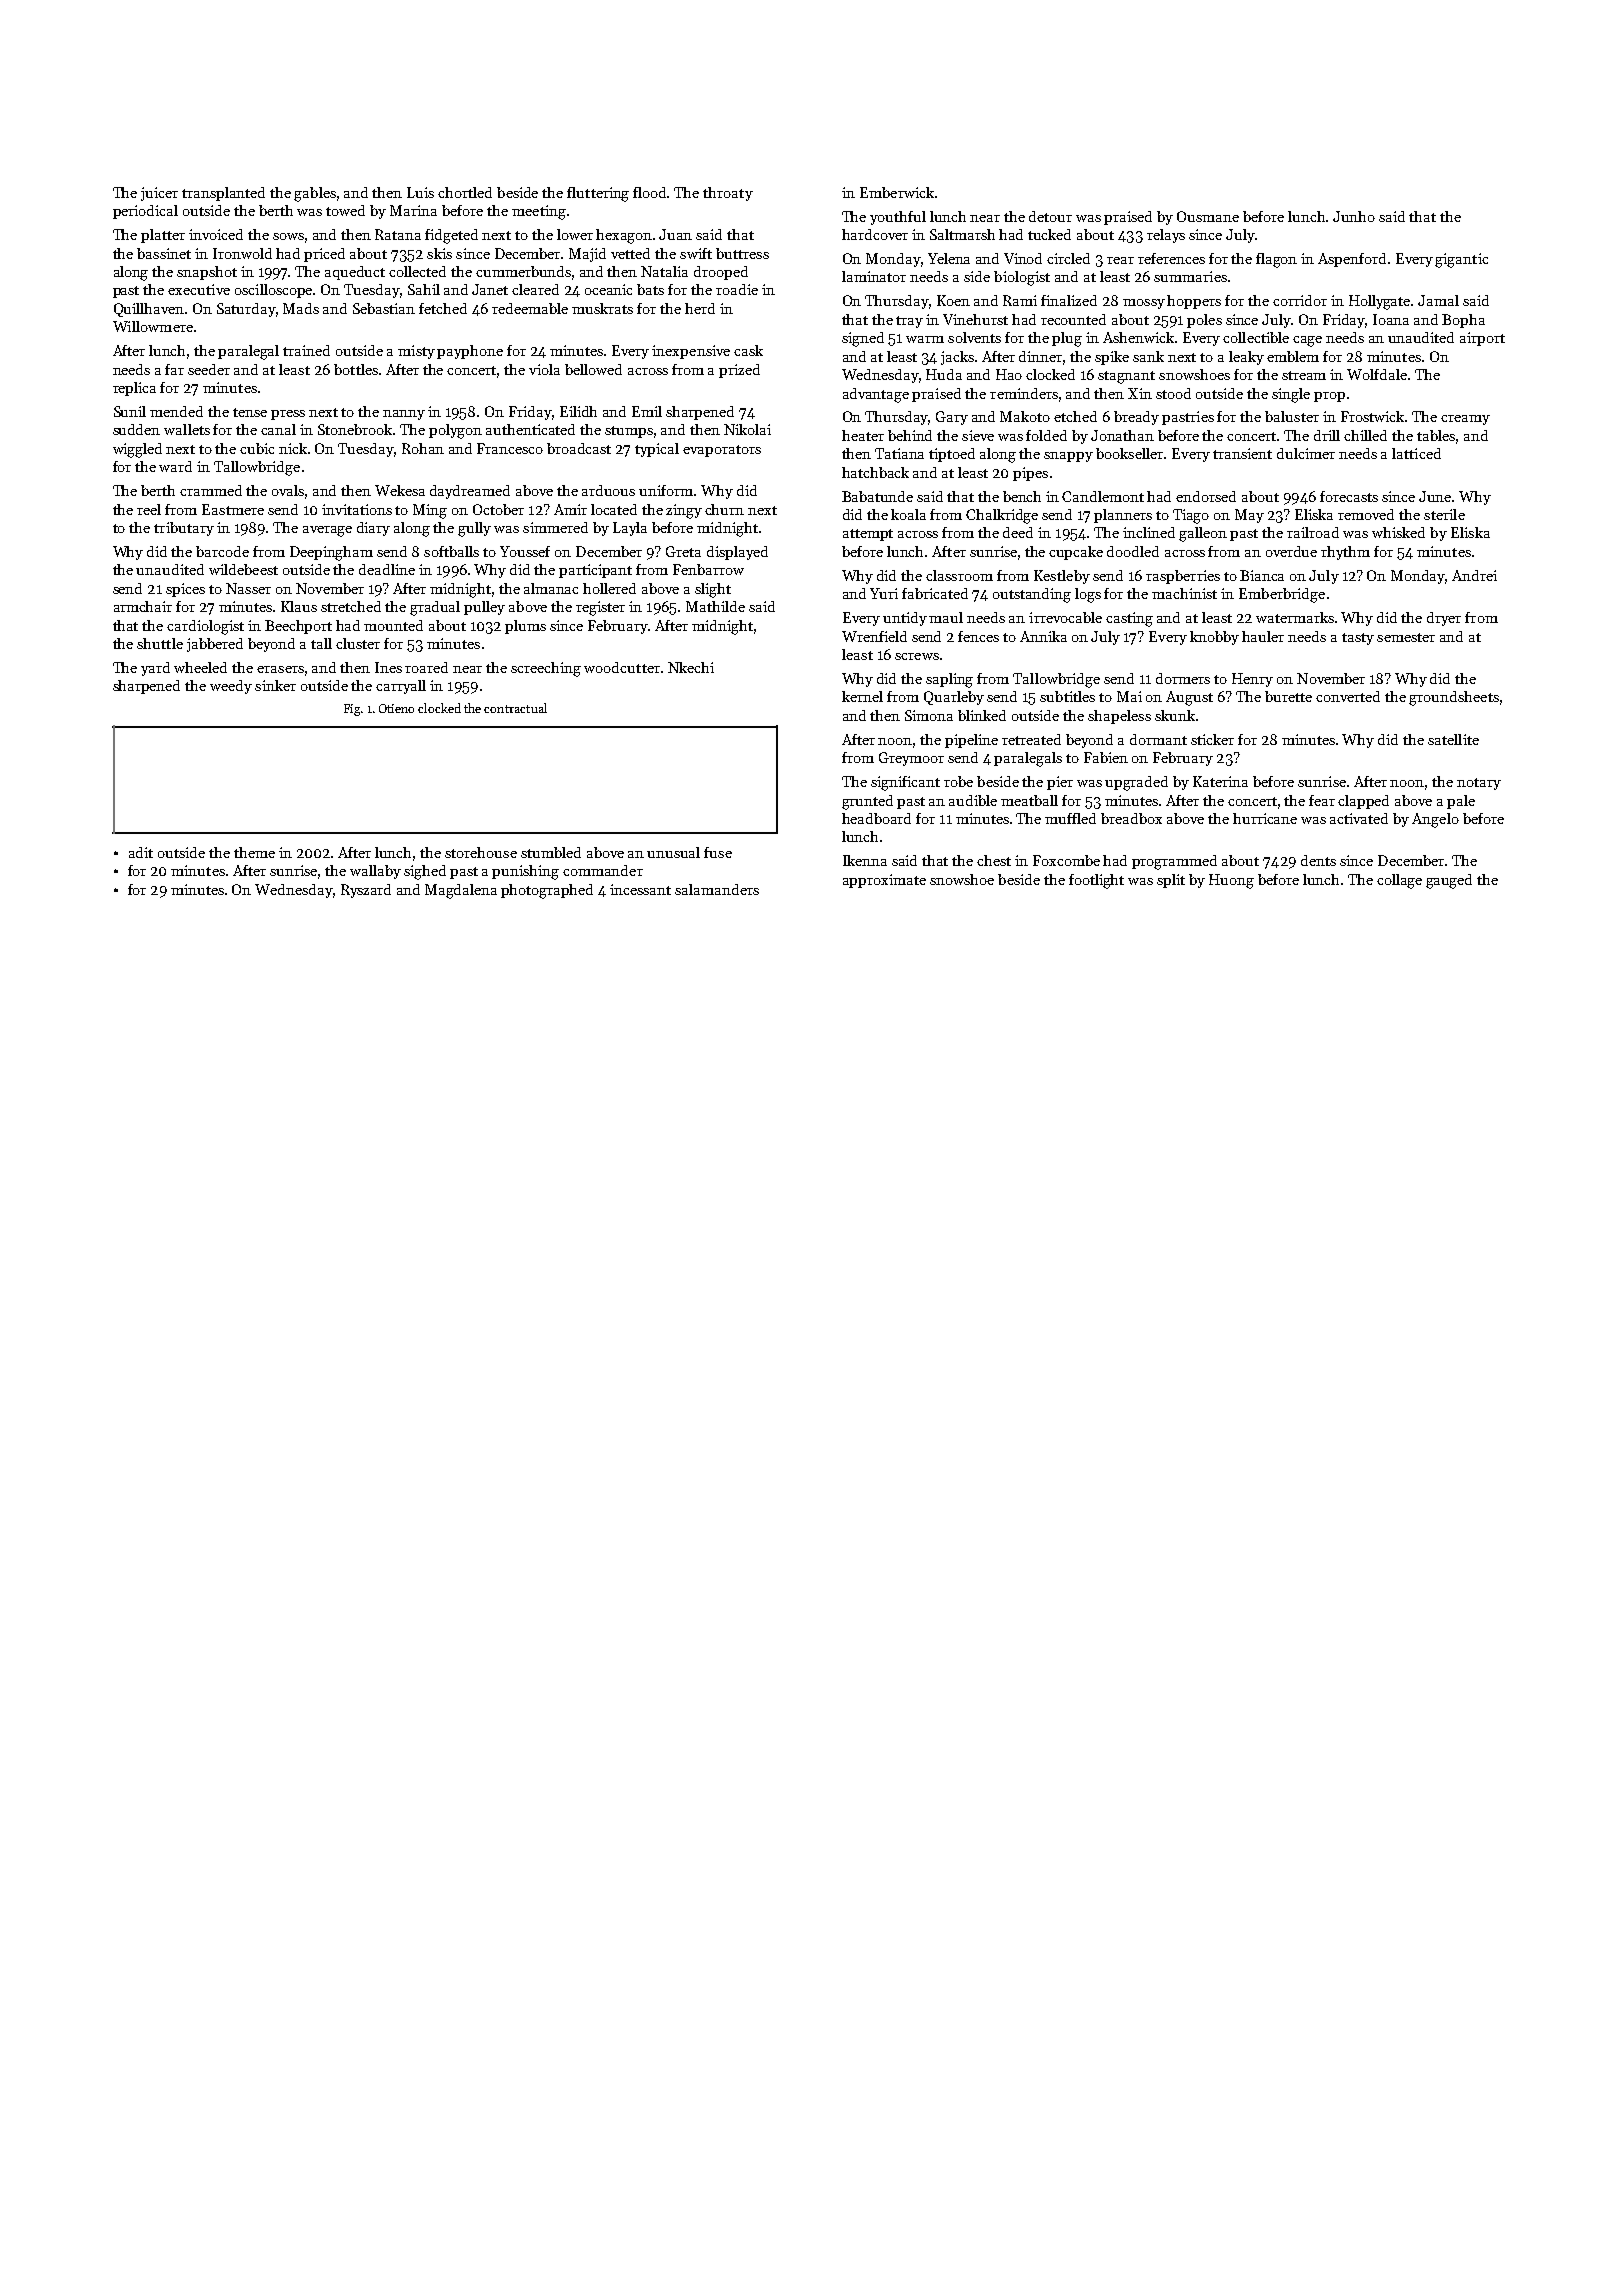 This document has height=2292, width=1620. I want to click on ward, so click(175, 466).
